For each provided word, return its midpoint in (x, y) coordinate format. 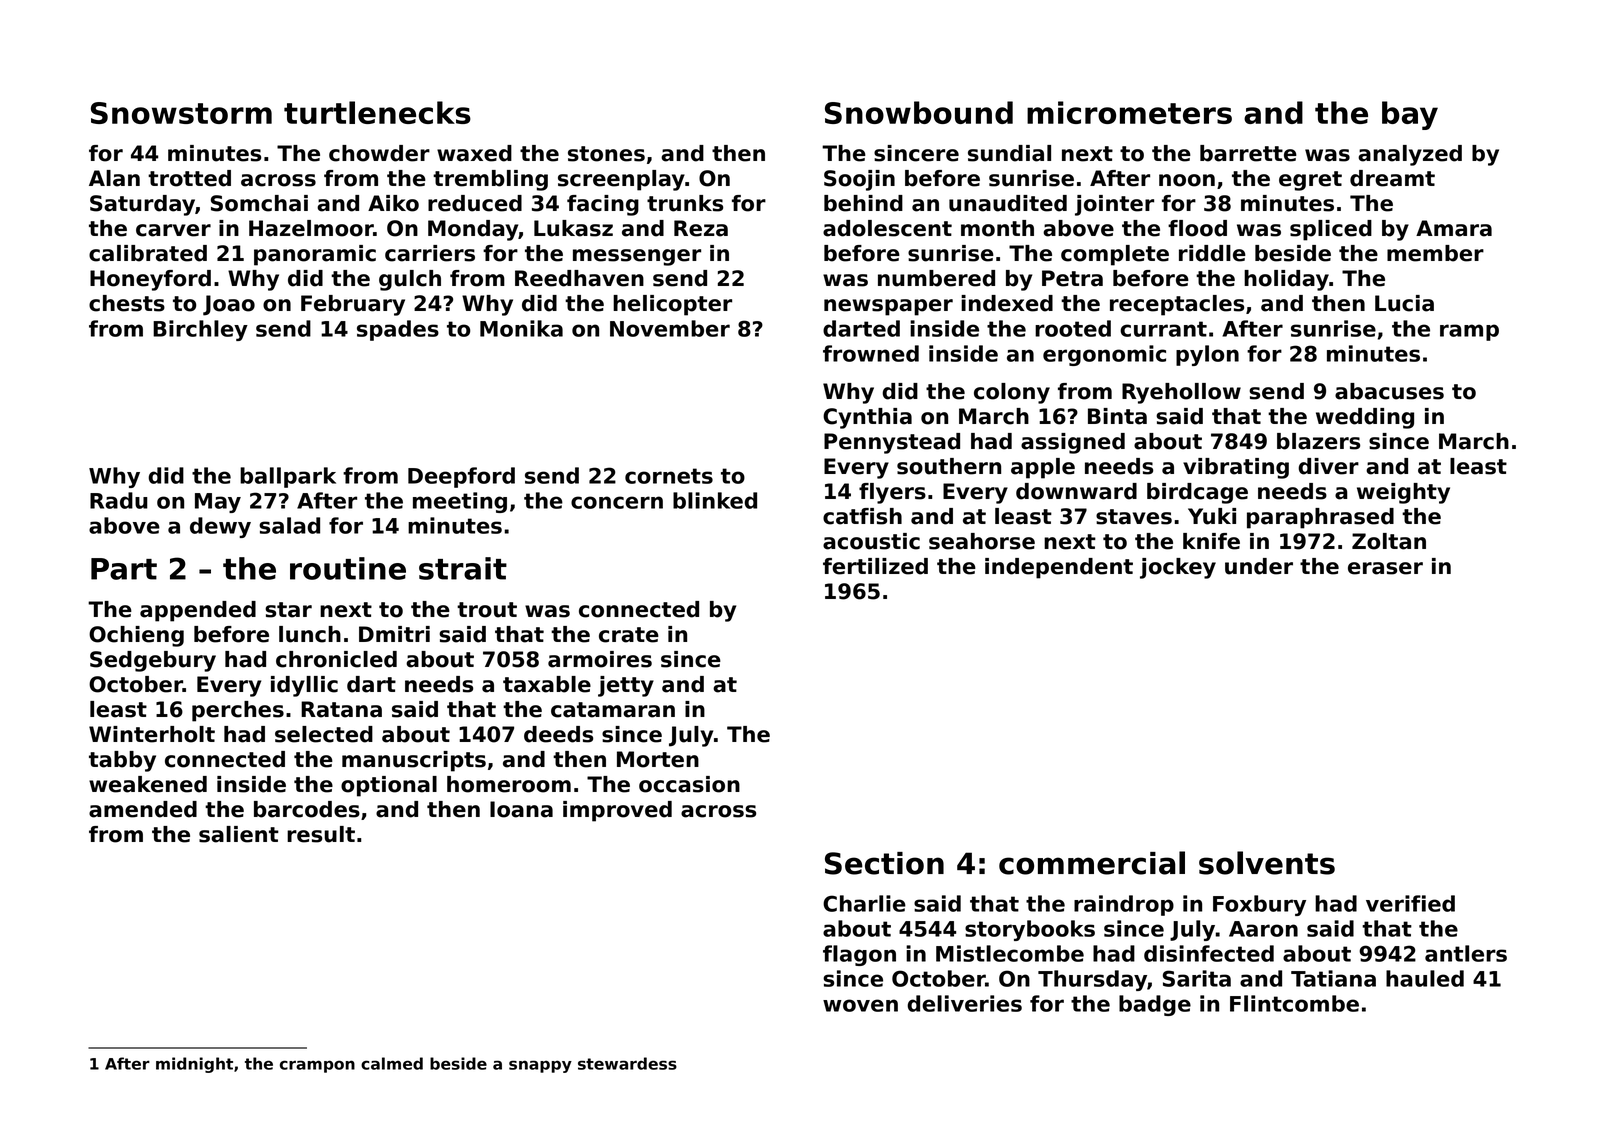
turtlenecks (377, 112)
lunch (310, 634)
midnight (194, 1065)
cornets (669, 476)
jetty (626, 686)
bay (1410, 115)
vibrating (1236, 468)
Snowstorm (181, 113)
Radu (119, 500)
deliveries (964, 1003)
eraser (1385, 568)
